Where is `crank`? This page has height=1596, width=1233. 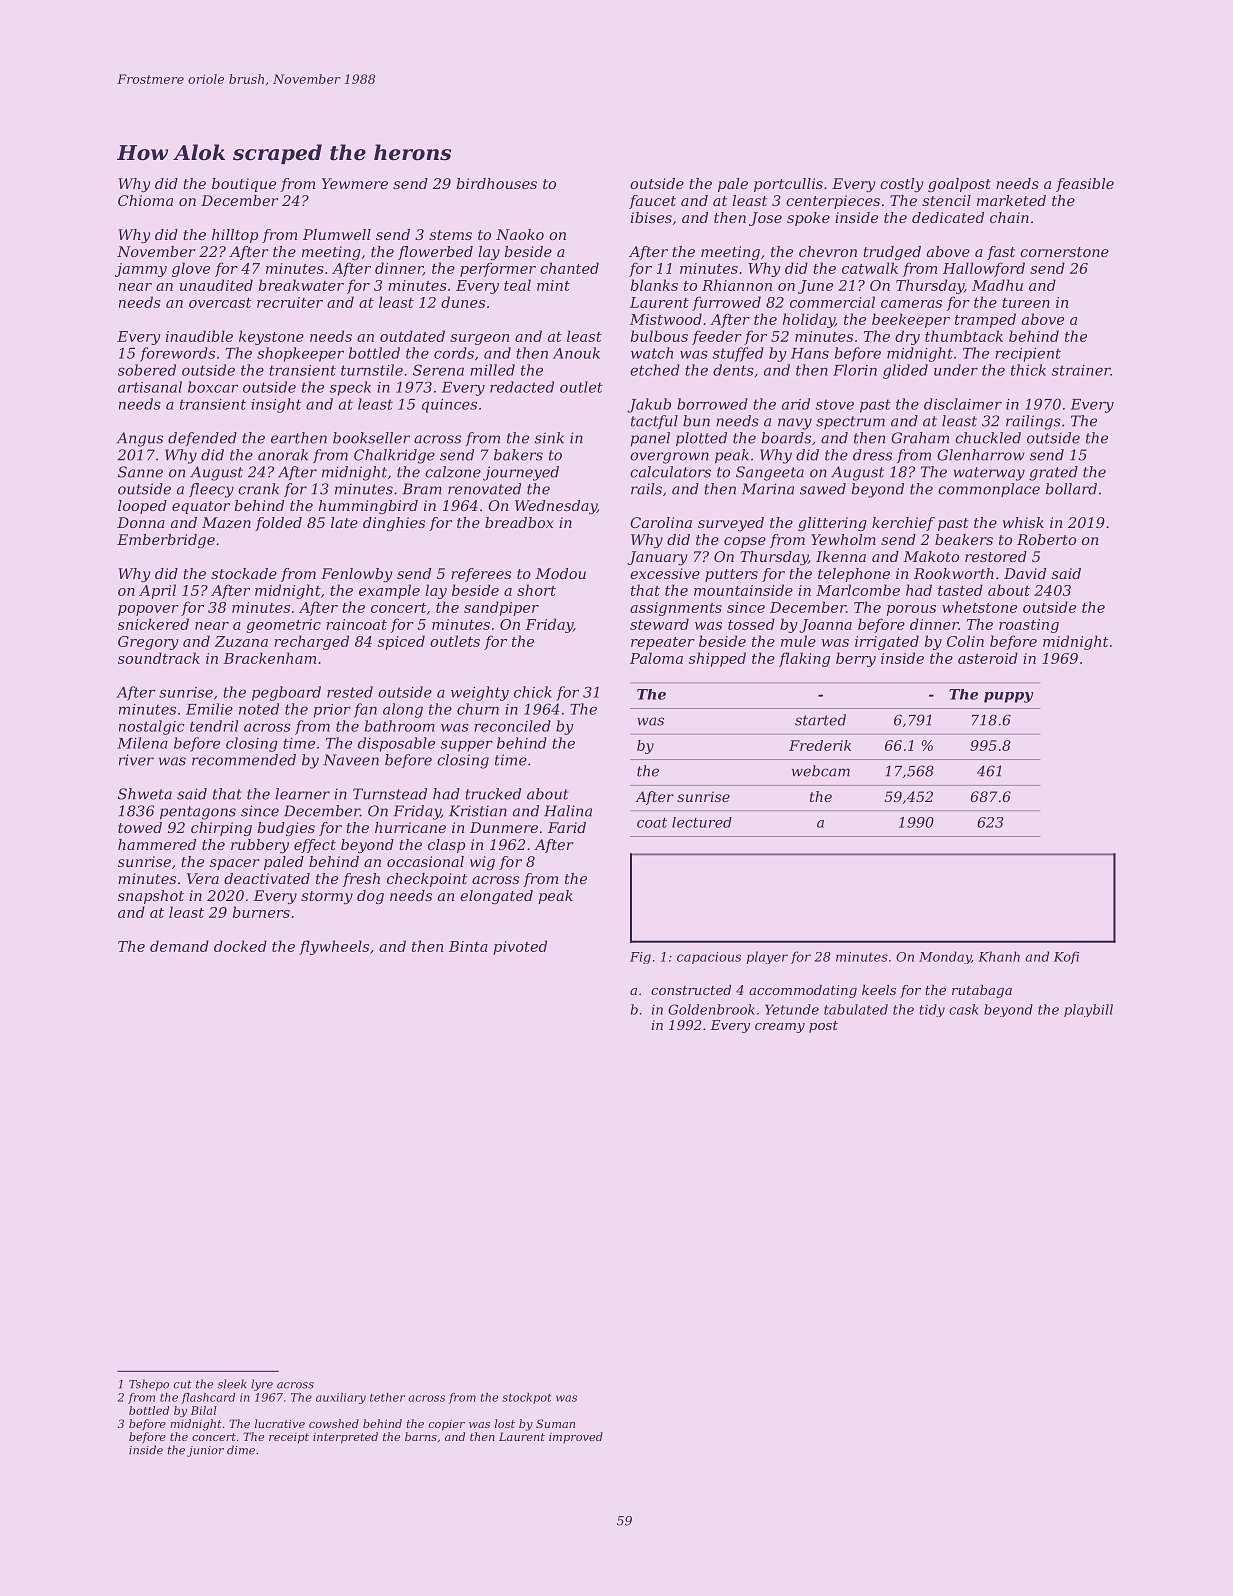
crank is located at coordinates (258, 489).
